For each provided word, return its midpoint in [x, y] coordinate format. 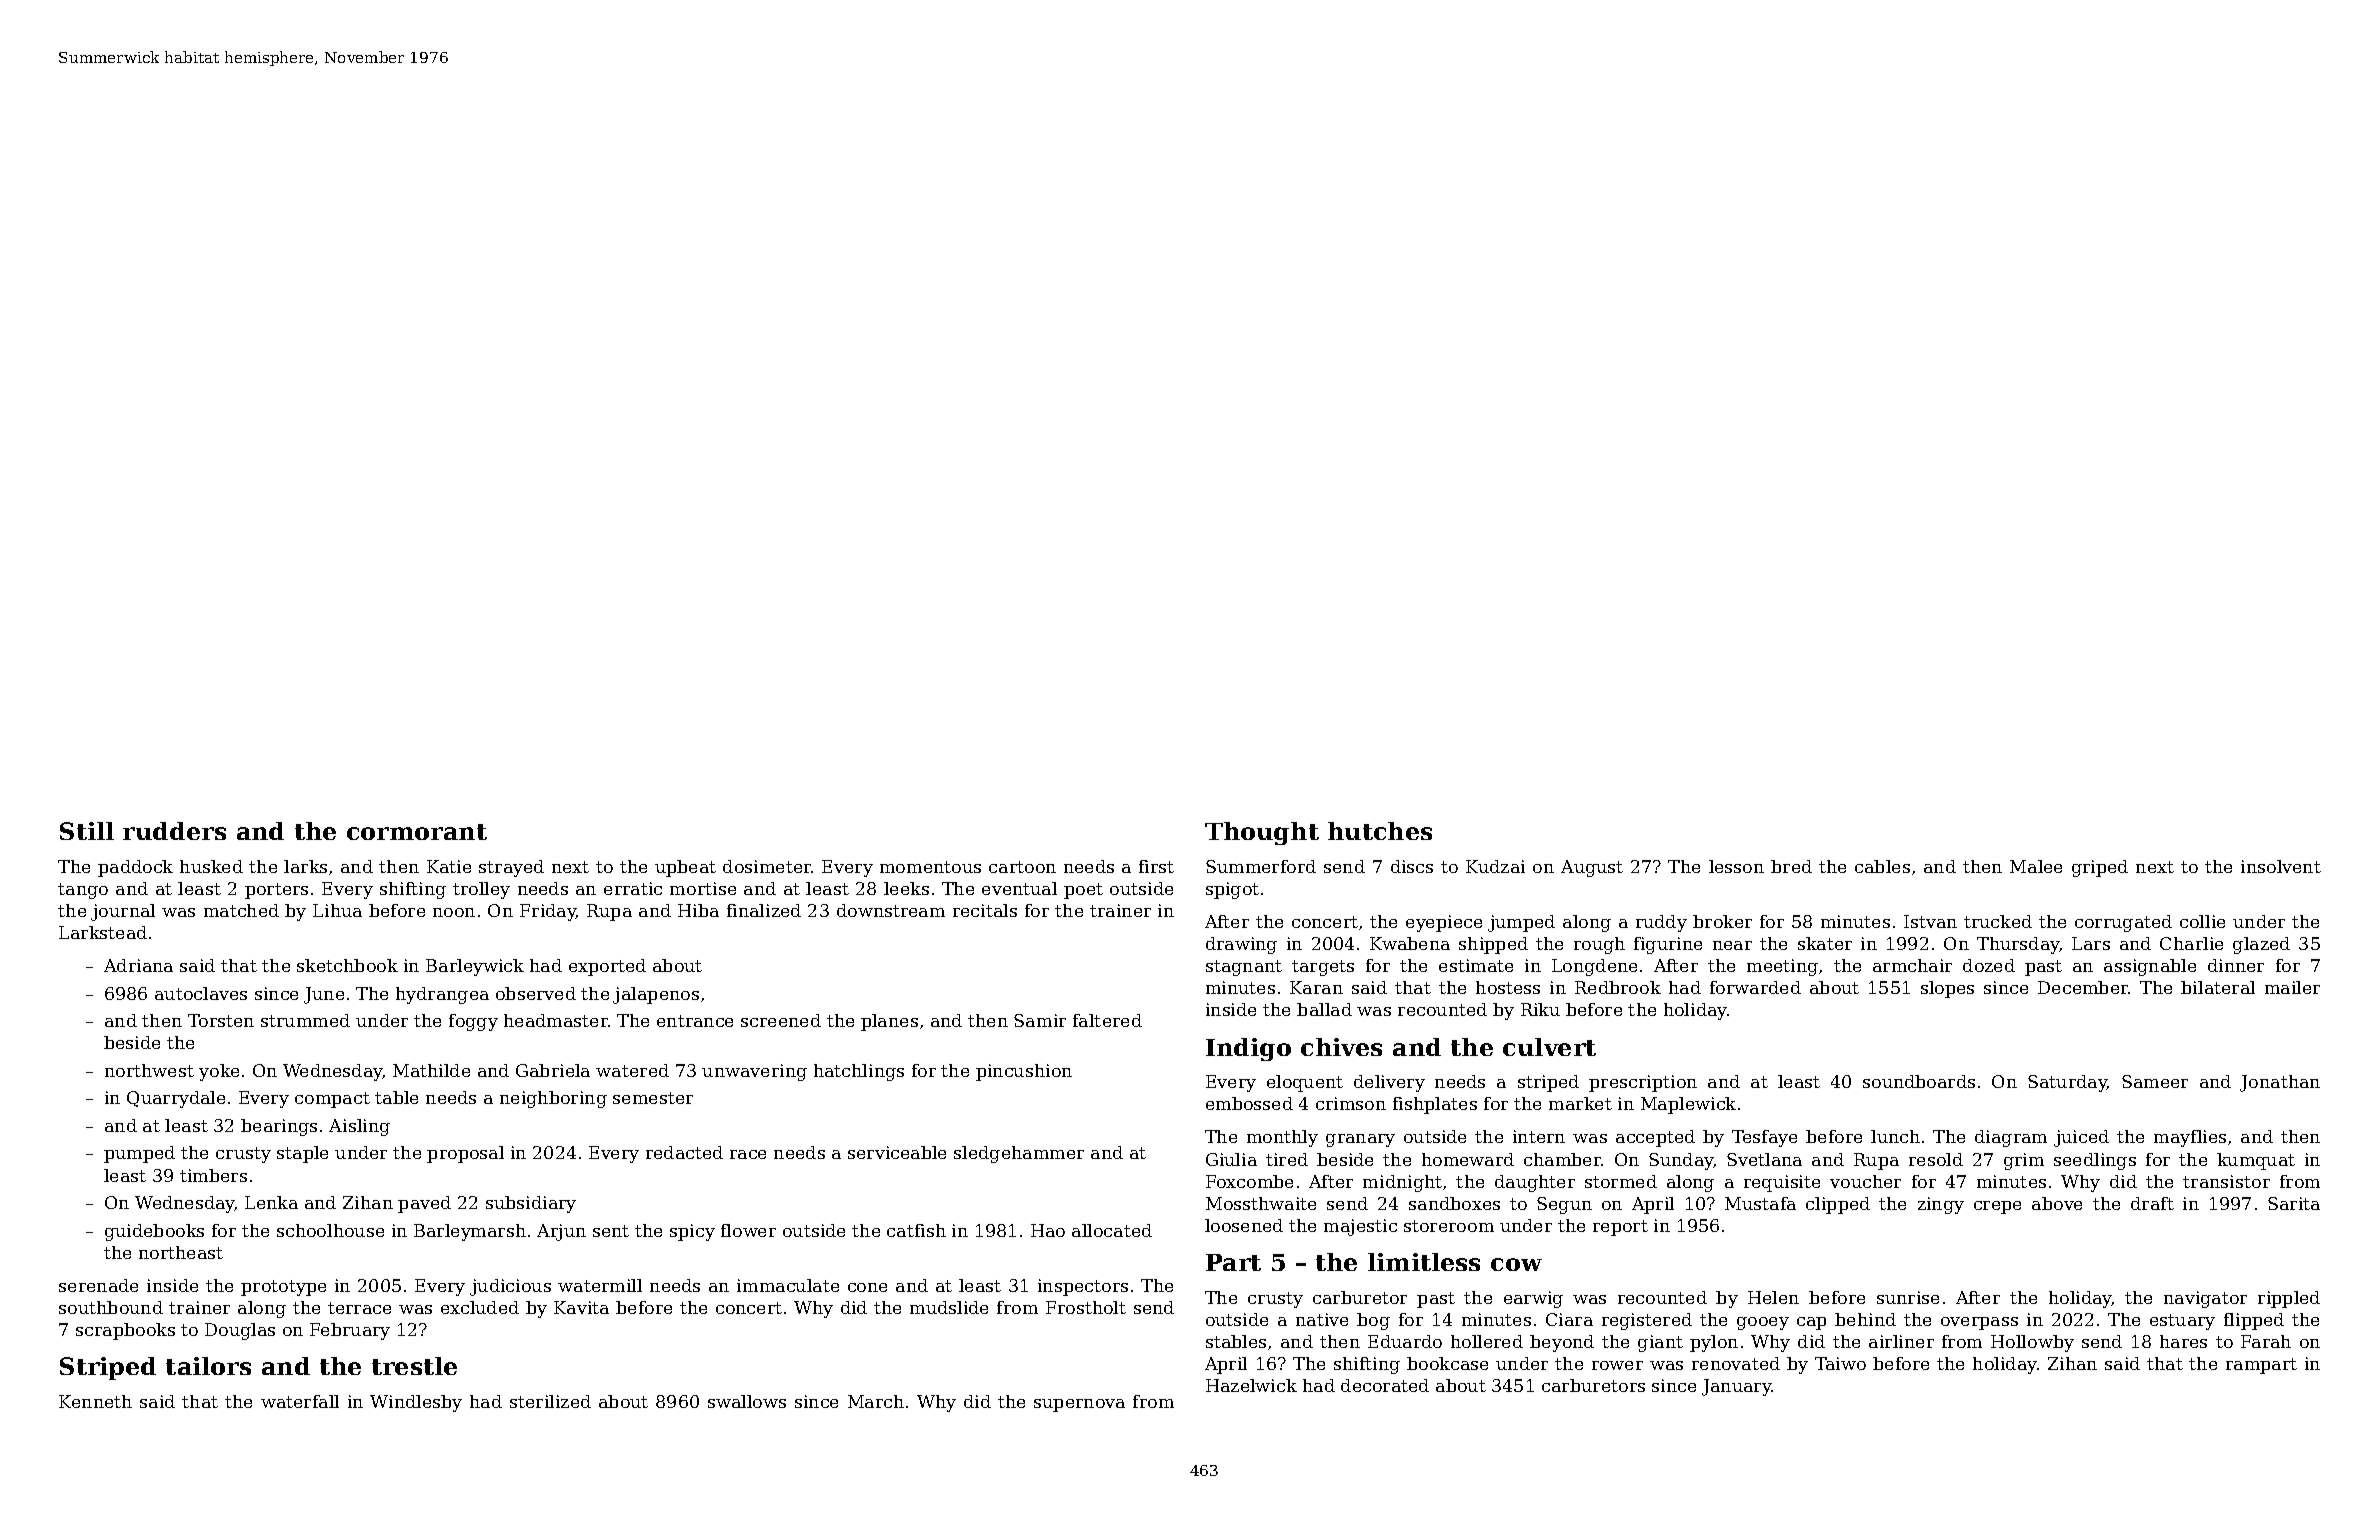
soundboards [1919, 1081]
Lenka [271, 1202]
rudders [174, 831]
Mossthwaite [1261, 1203]
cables [1882, 866]
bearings [279, 1127]
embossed [1249, 1103]
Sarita [2294, 1203]
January [1737, 1387]
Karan [1316, 987]
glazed [2261, 945]
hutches [1380, 831]
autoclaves [201, 993]
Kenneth [95, 1401]
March [876, 1401]
